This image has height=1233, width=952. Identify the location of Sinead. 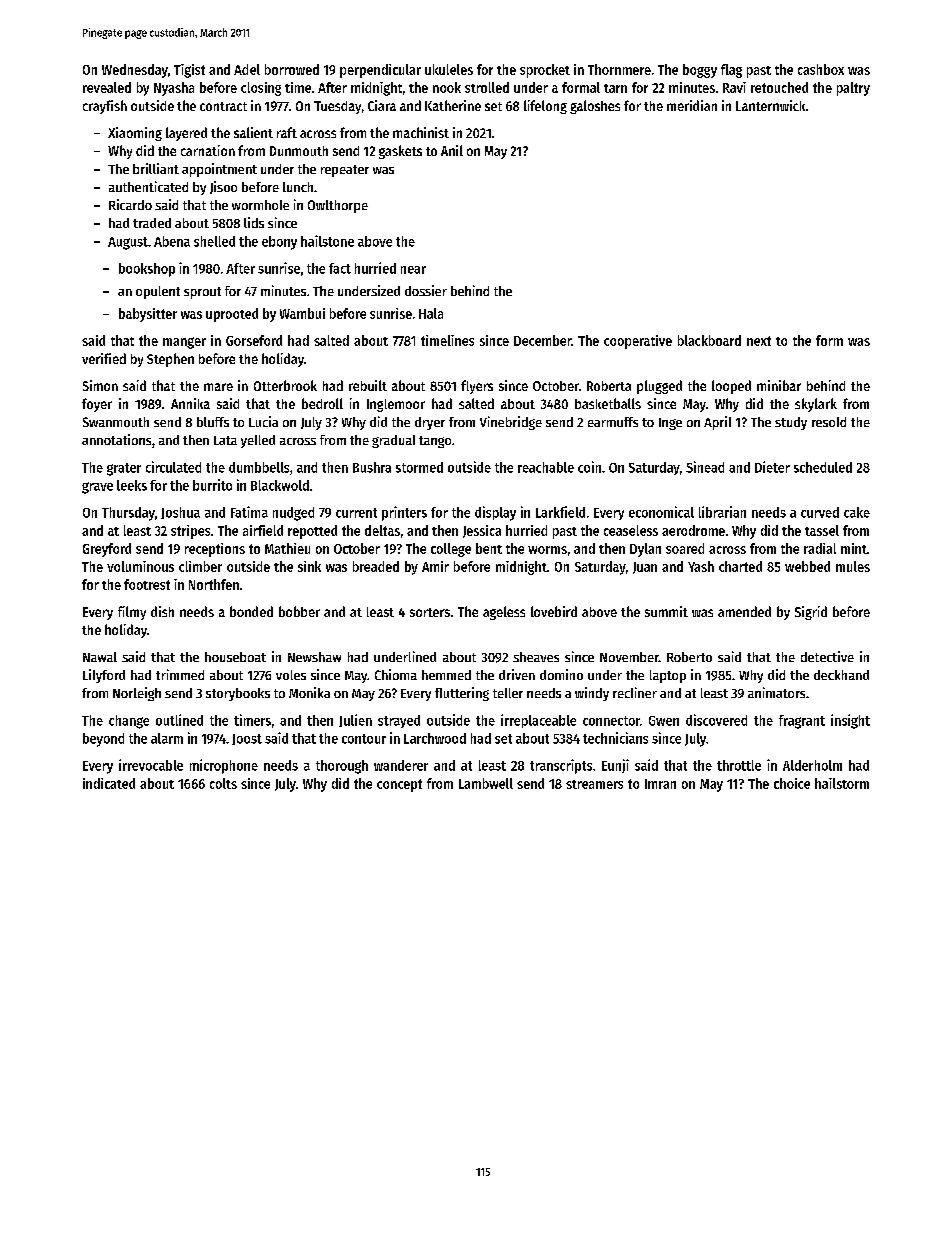
(705, 467).
